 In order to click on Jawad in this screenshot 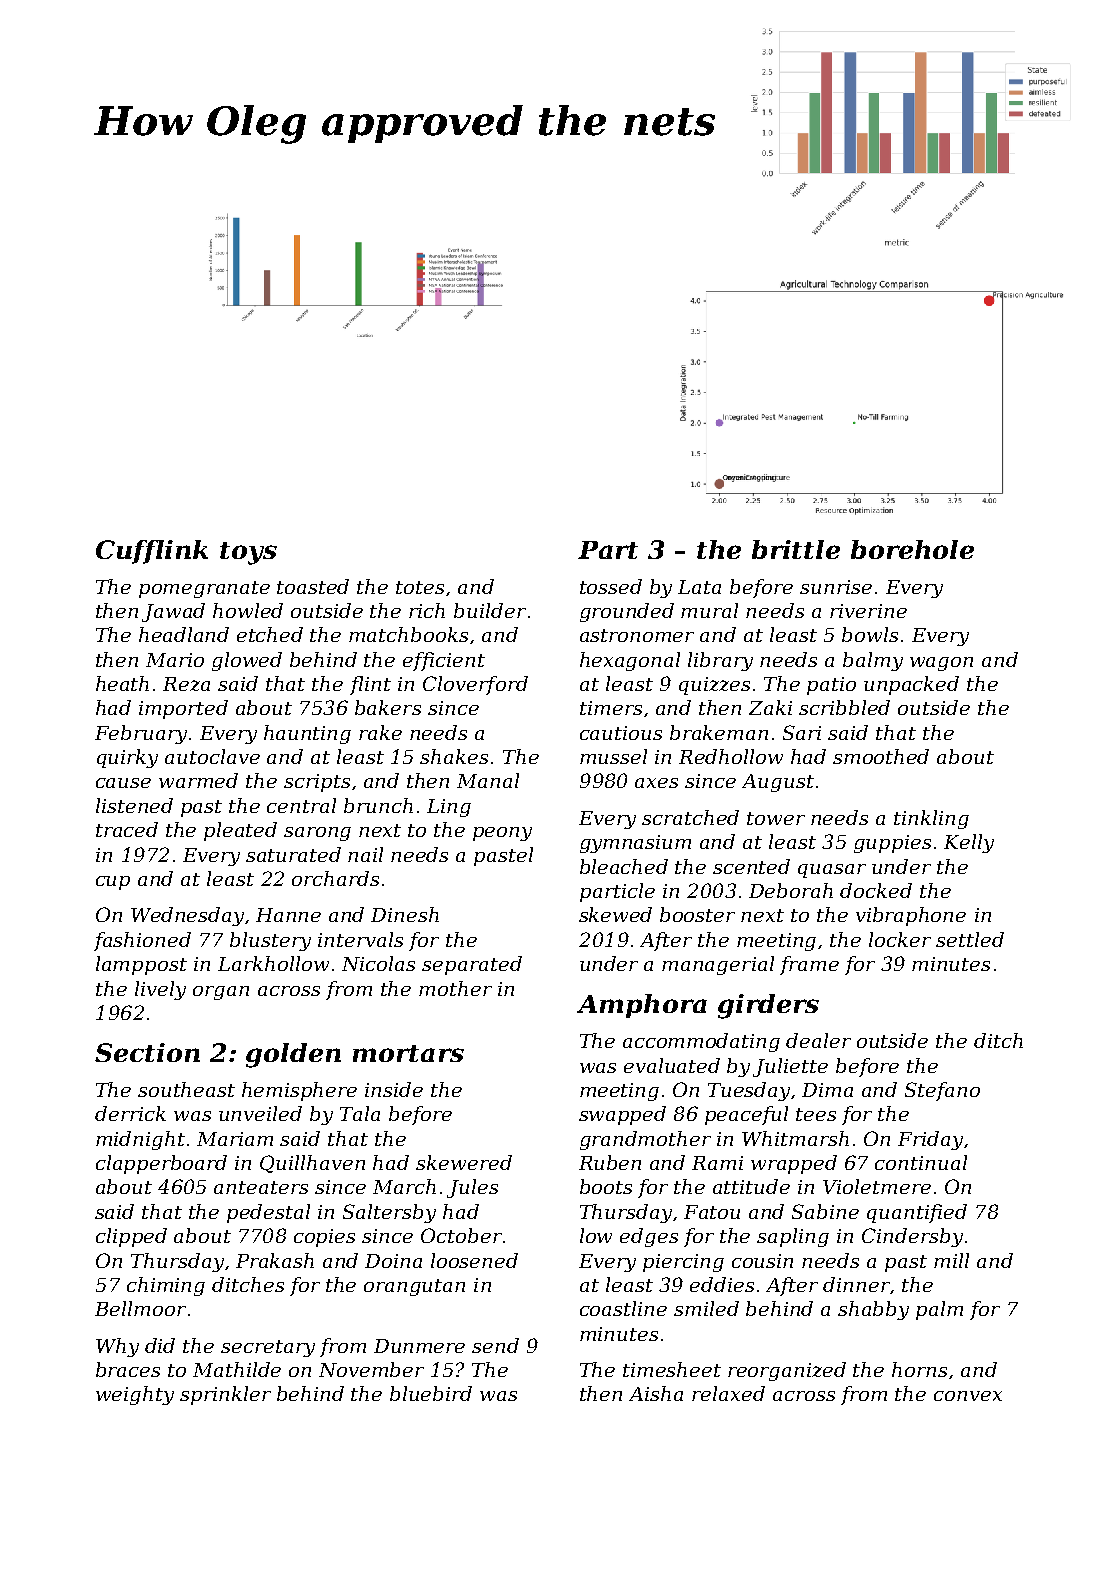, I will do `click(173, 612)`.
